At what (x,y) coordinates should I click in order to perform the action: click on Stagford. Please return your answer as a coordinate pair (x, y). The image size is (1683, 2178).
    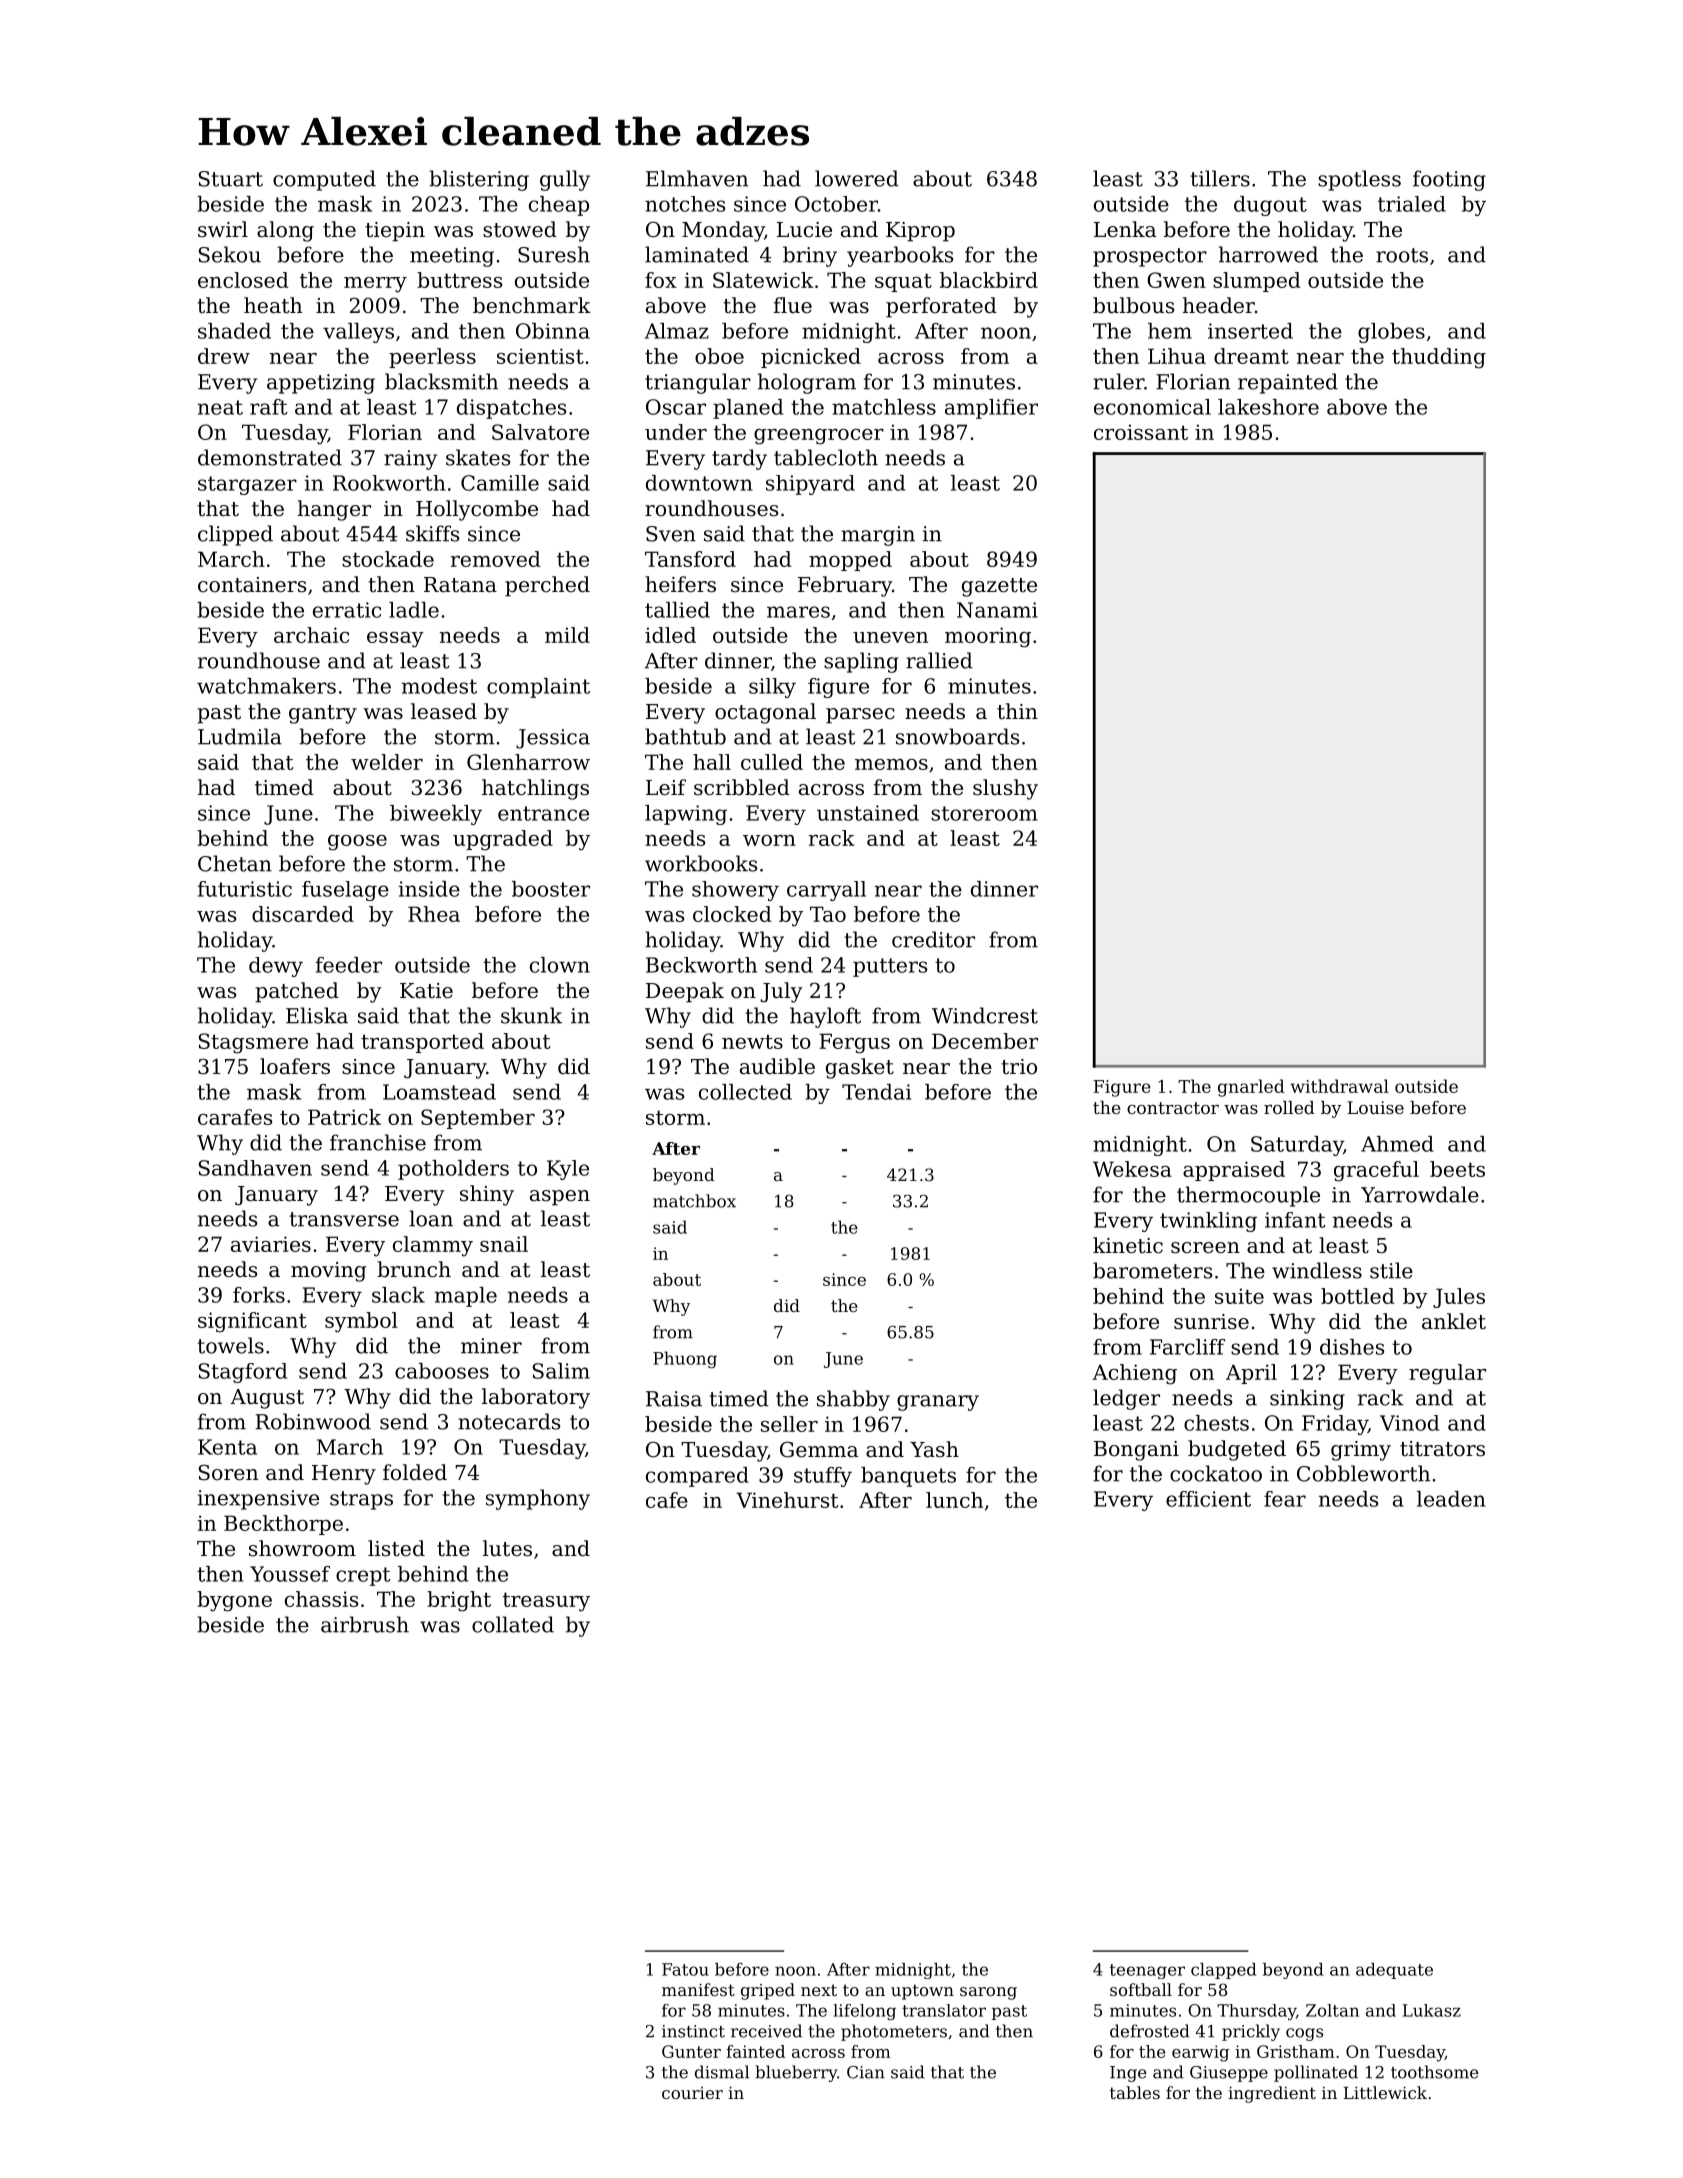
    Looking at the image, I should click on (243, 1373).
